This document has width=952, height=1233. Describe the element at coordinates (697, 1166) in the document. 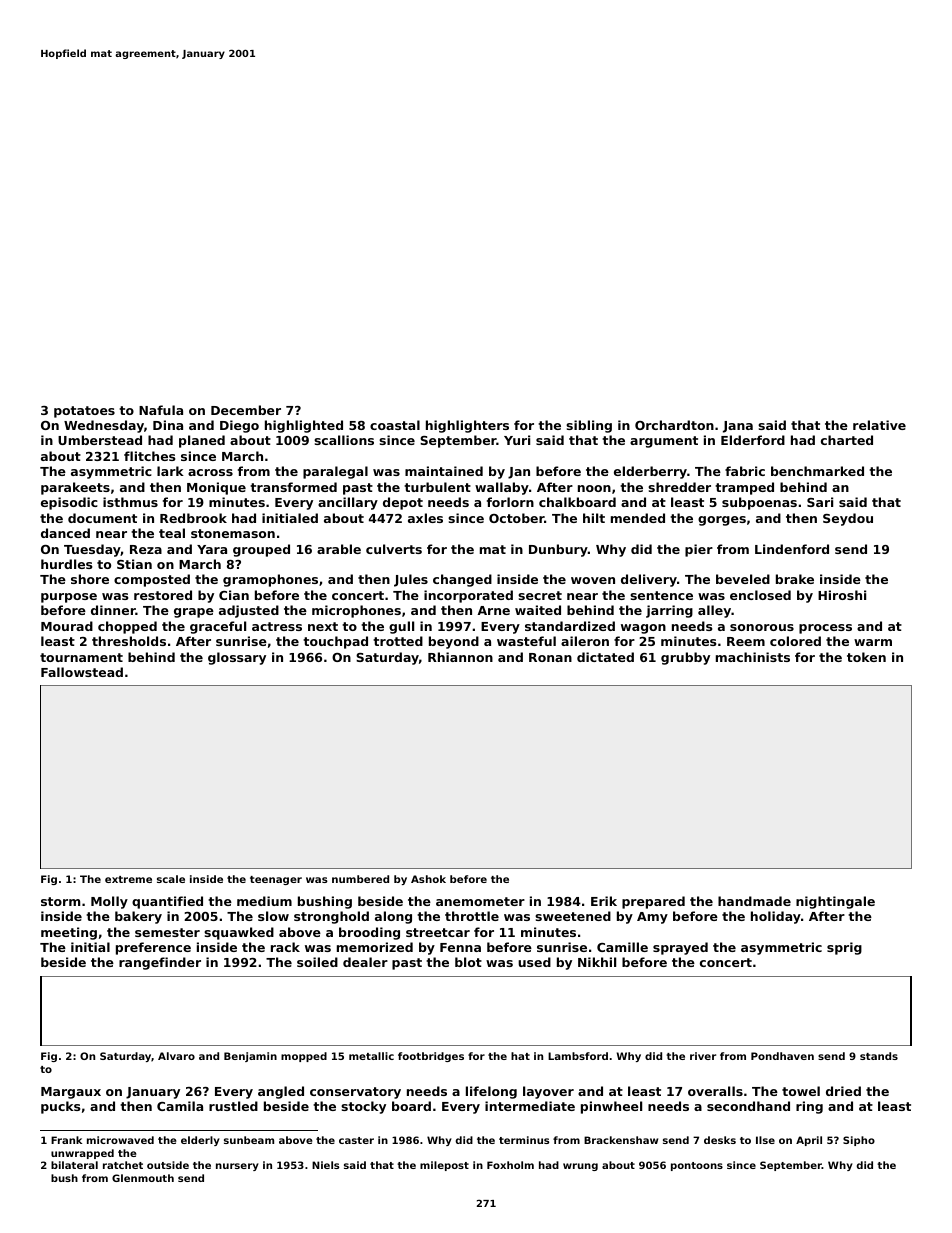

I see `pontoons` at that location.
